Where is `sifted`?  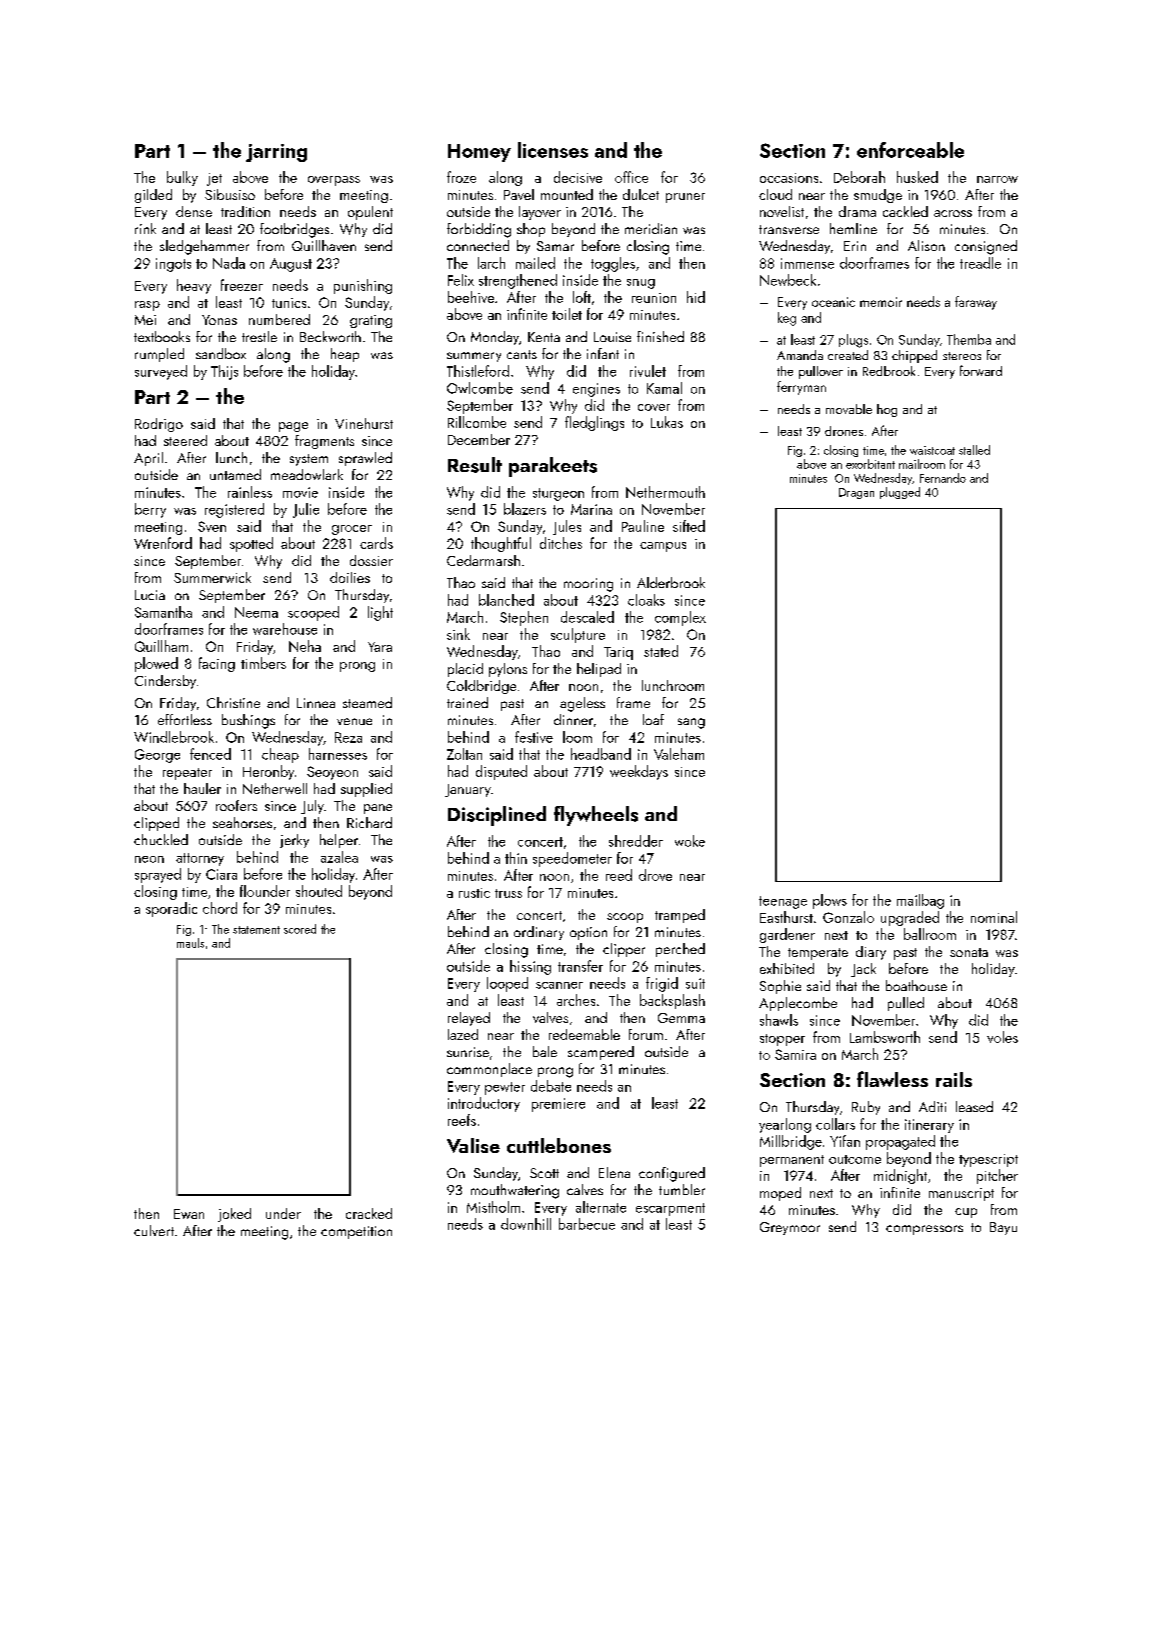
sifted is located at coordinates (689, 526).
